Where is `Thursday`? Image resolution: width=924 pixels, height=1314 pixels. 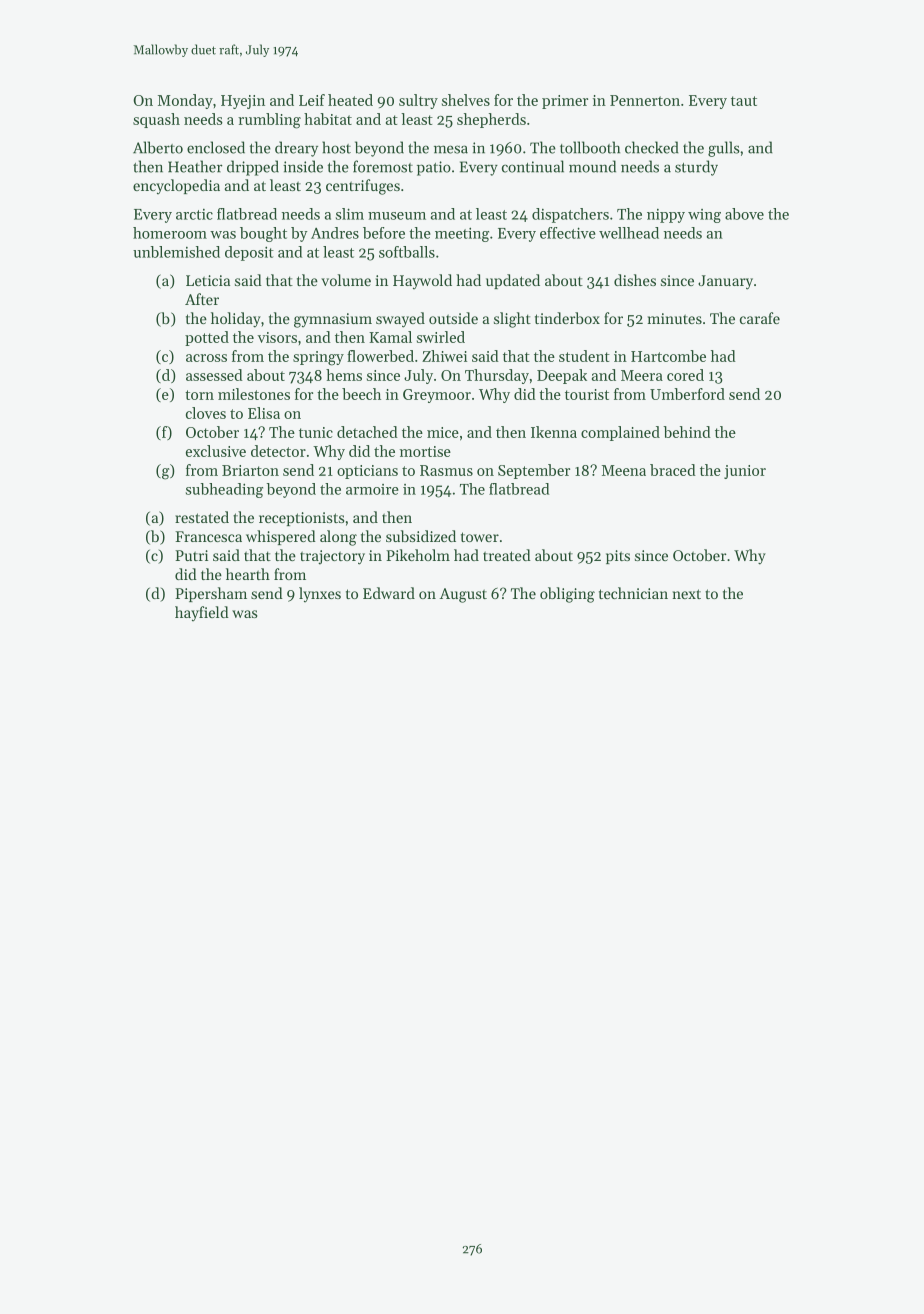
Thursday is located at coordinates (497, 376).
